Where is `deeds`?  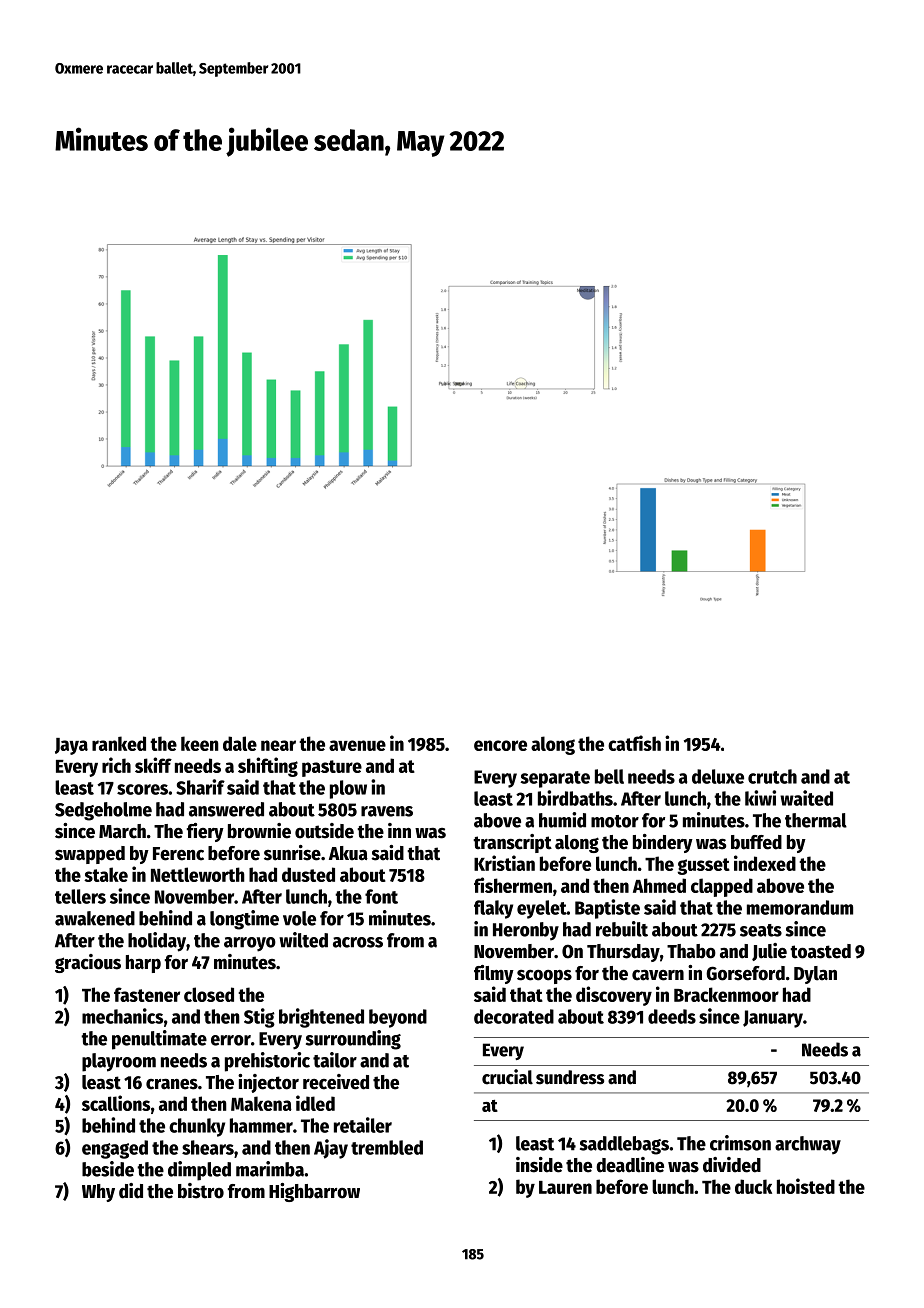 deeds is located at coordinates (672, 1016).
